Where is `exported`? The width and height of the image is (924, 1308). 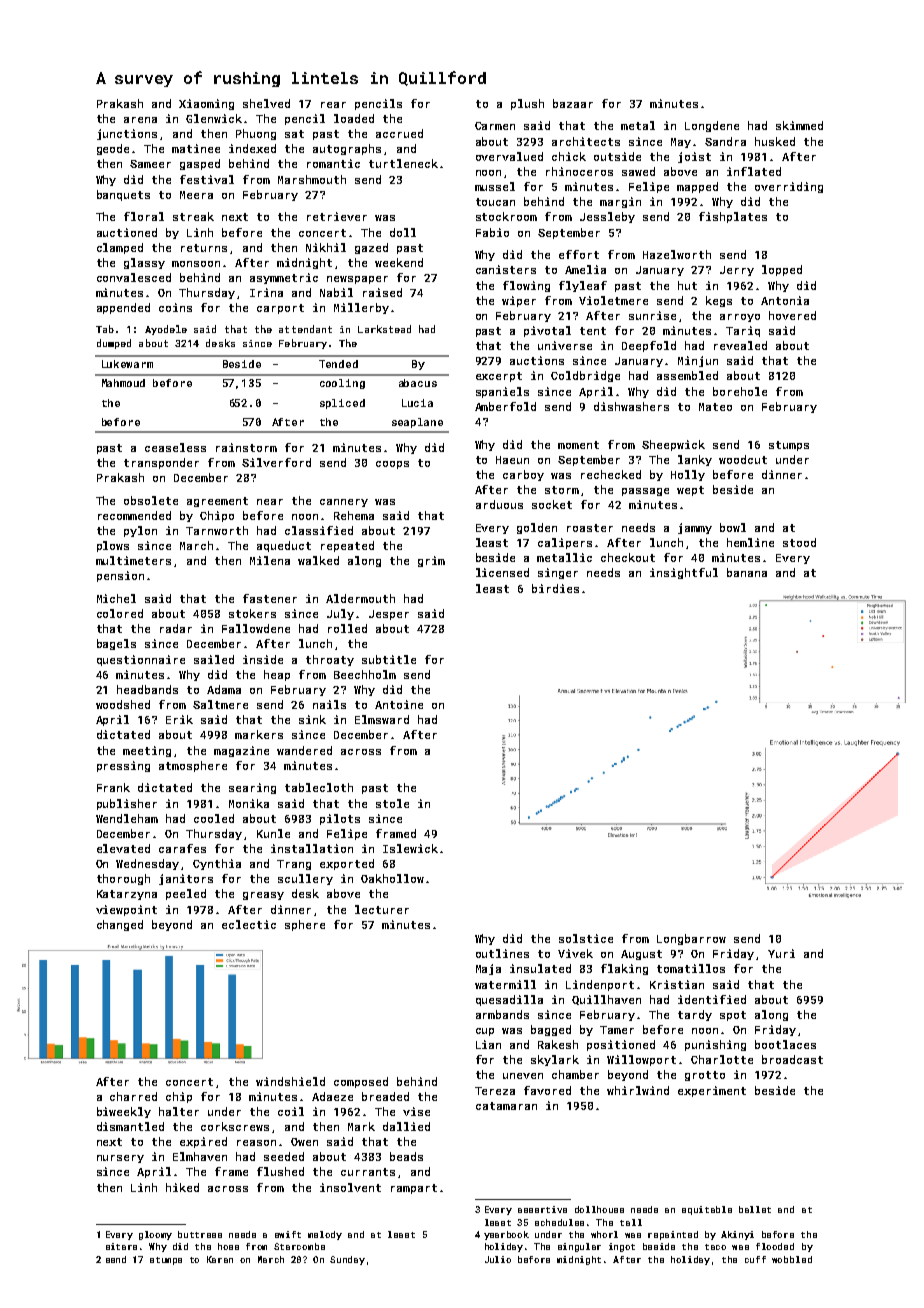 exported is located at coordinates (347, 864).
